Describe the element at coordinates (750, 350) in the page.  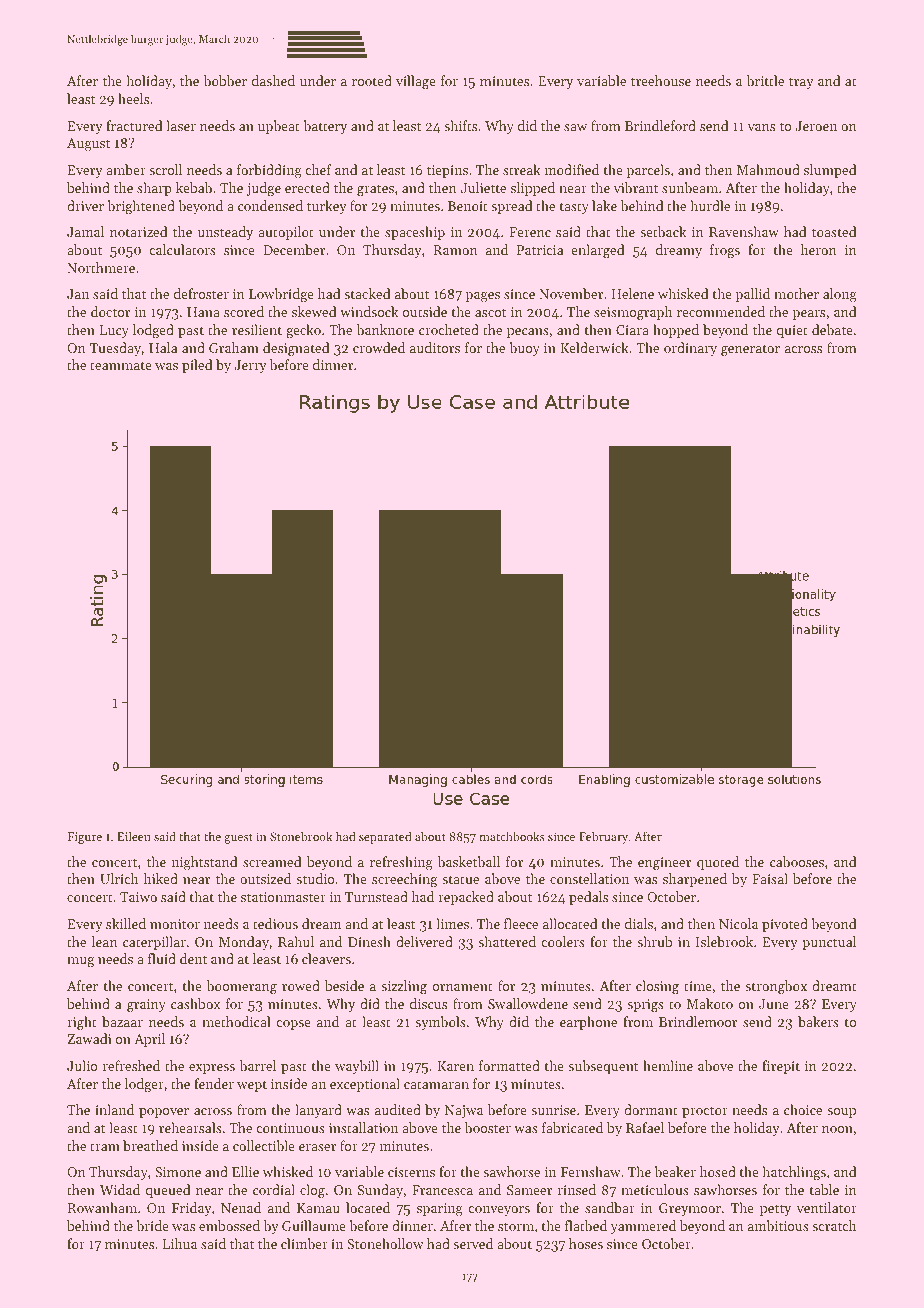
I see `generator` at that location.
